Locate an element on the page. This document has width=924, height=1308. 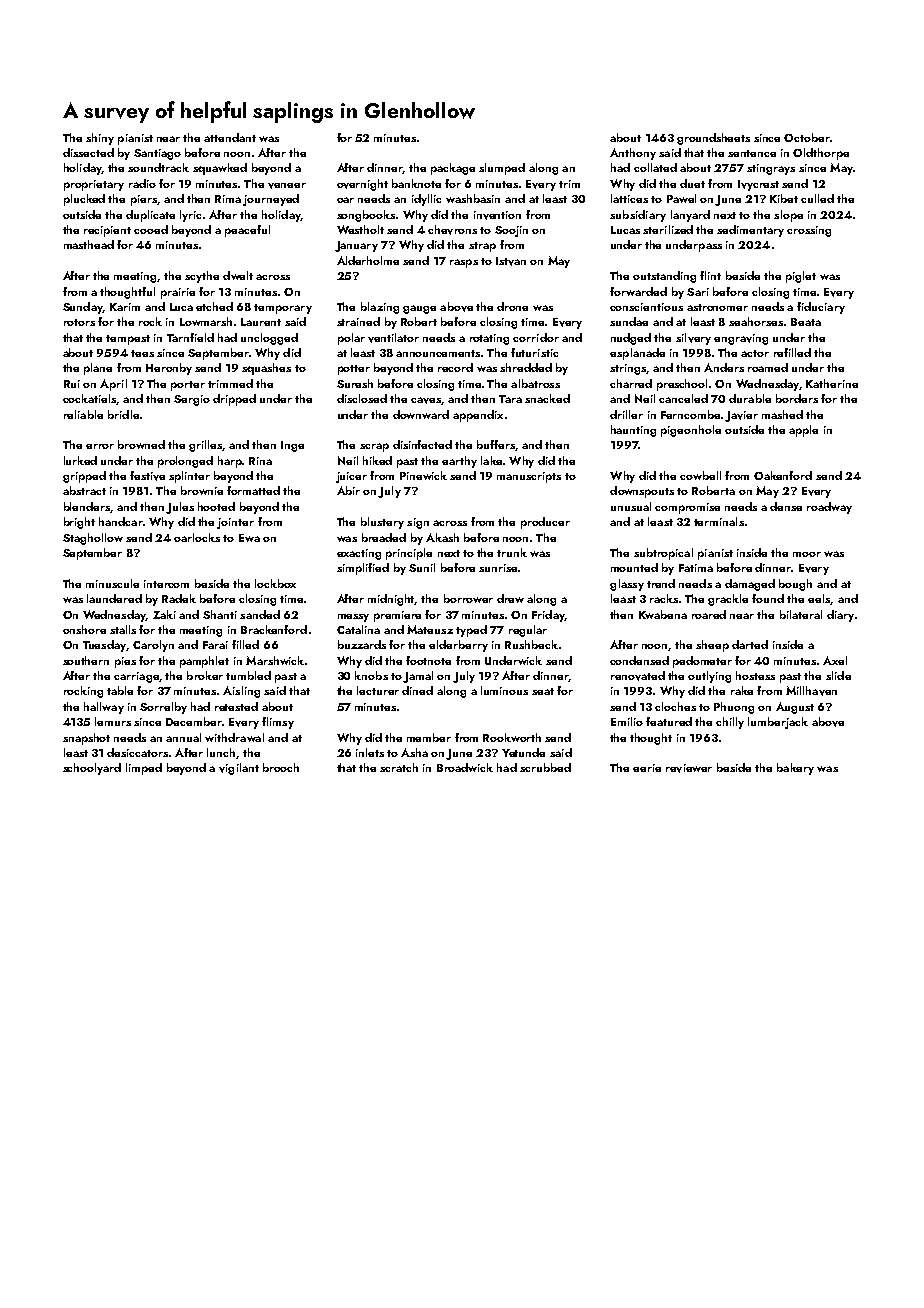
October is located at coordinates (807, 137).
